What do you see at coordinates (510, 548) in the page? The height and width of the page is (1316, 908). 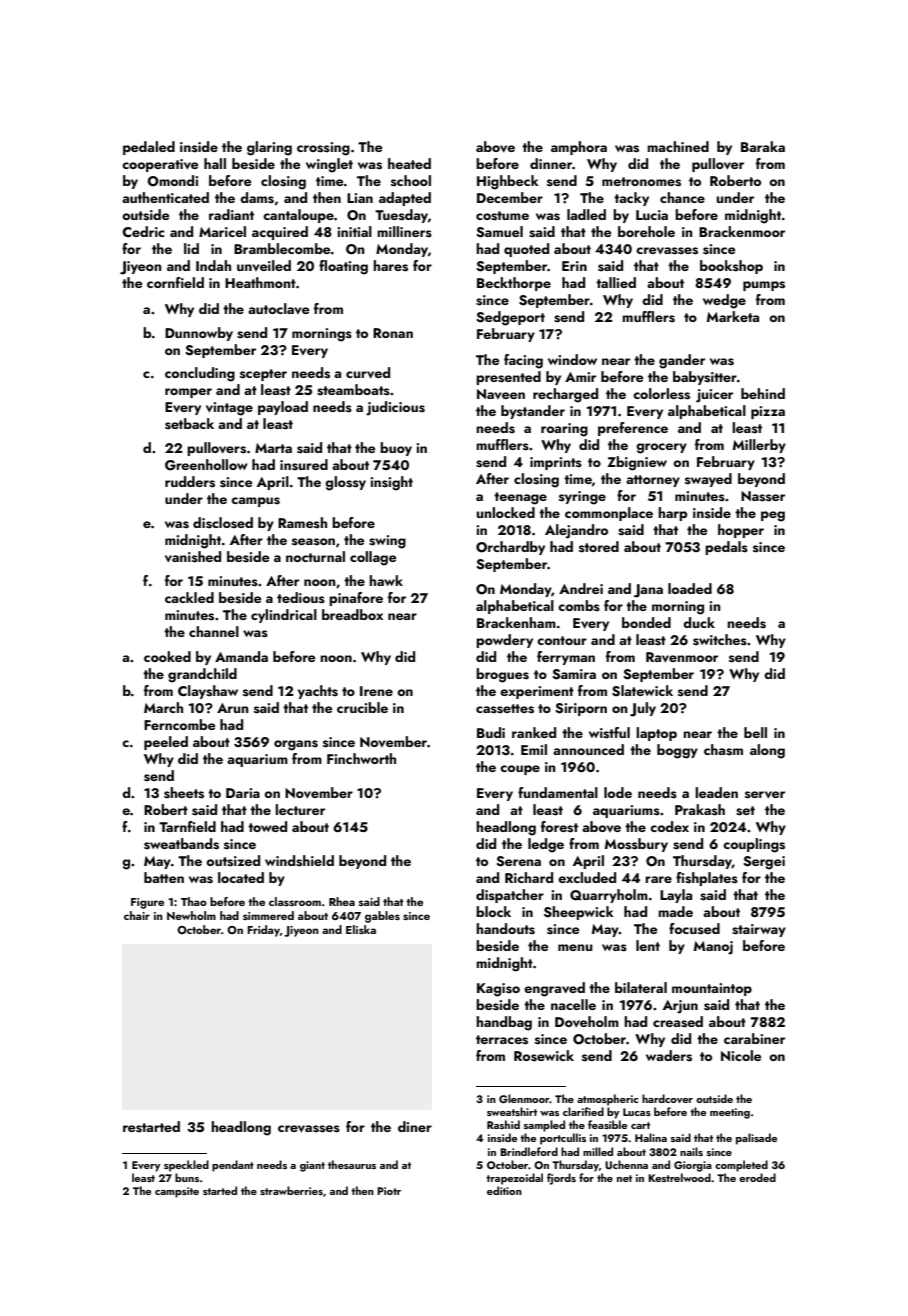 I see `Orchardby` at bounding box center [510, 548].
